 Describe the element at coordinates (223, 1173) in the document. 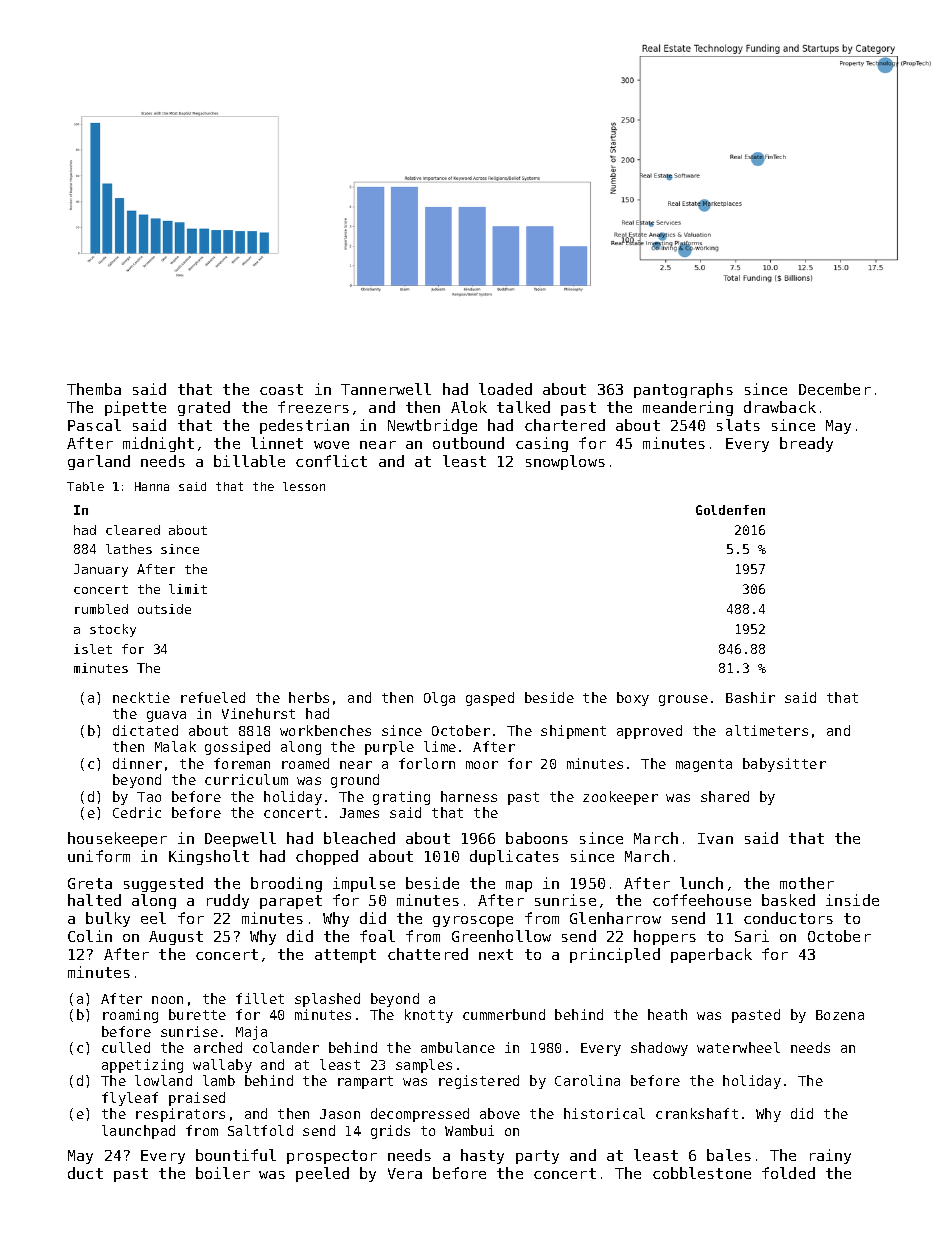

I see `boiler` at that location.
